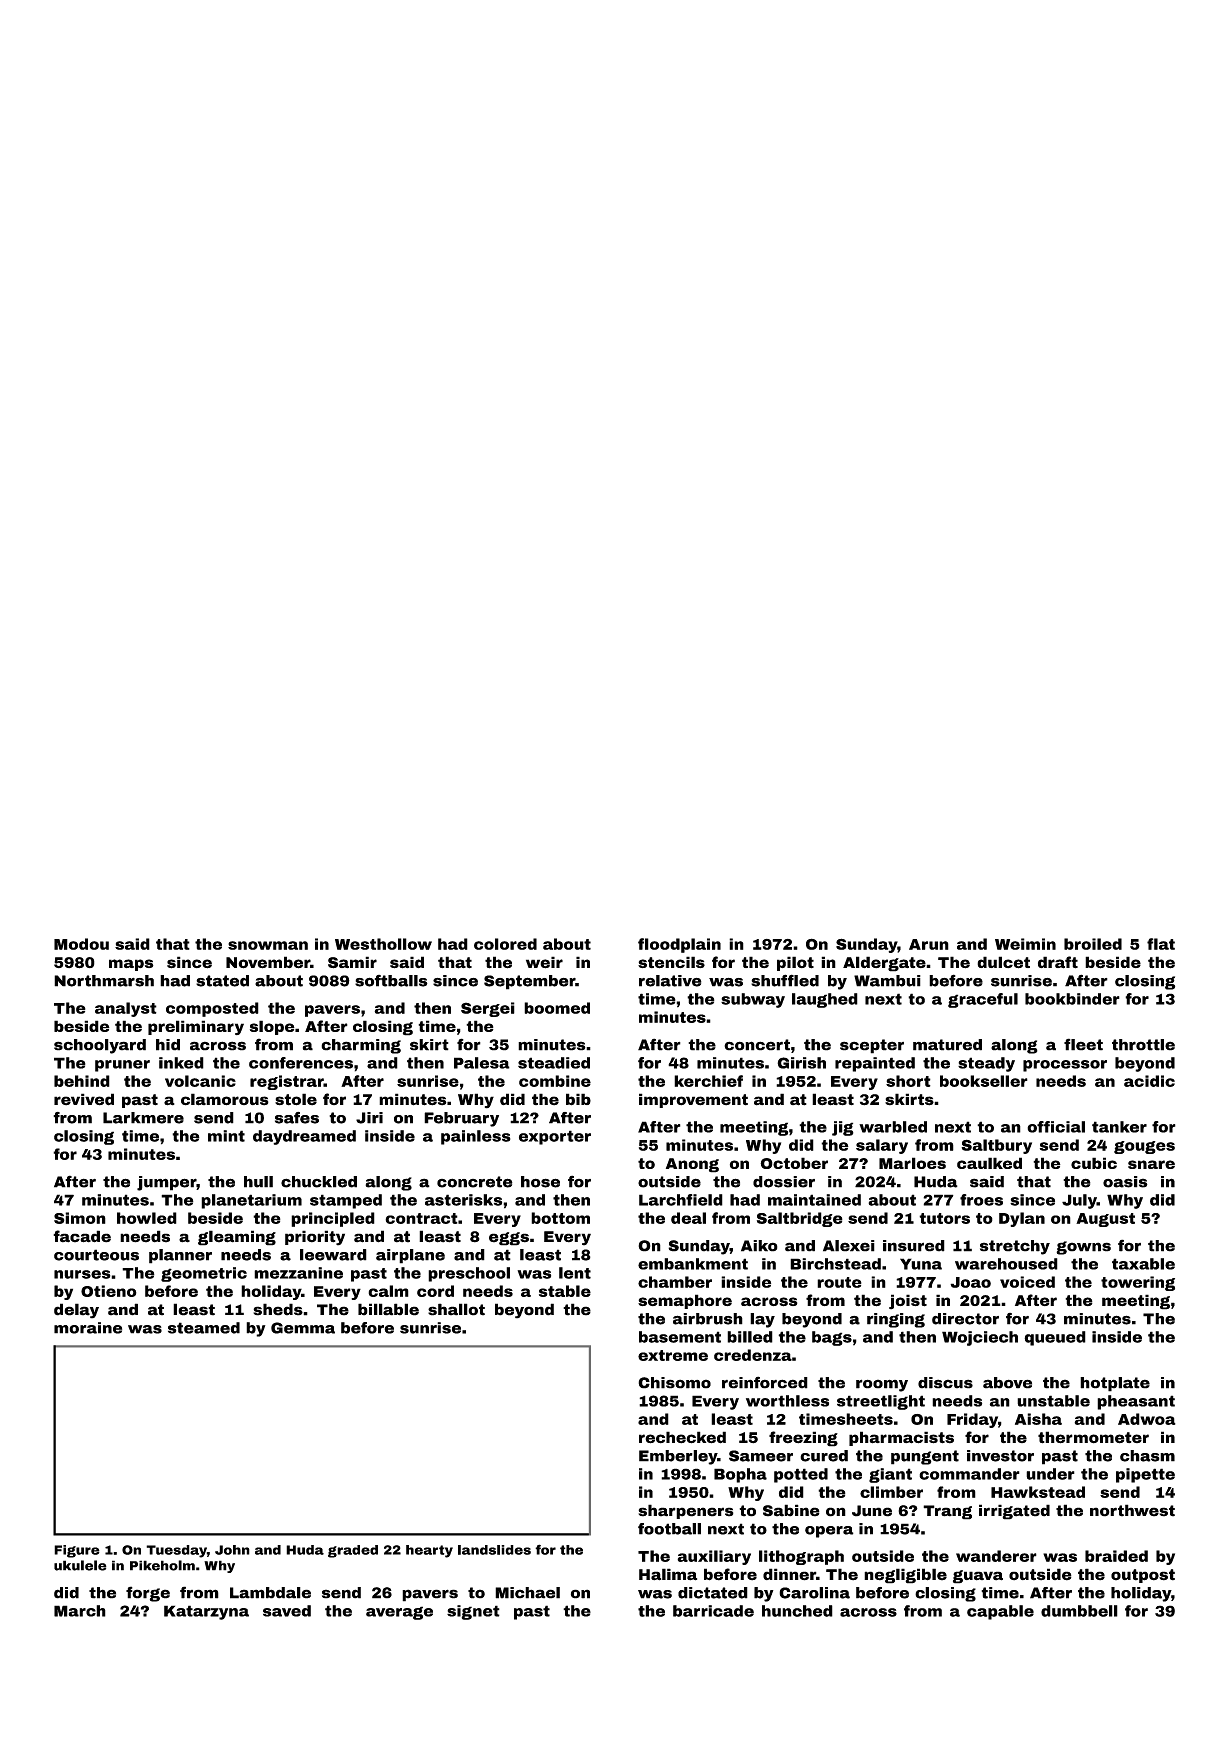  What do you see at coordinates (713, 1611) in the screenshot?
I see `barricade` at bounding box center [713, 1611].
